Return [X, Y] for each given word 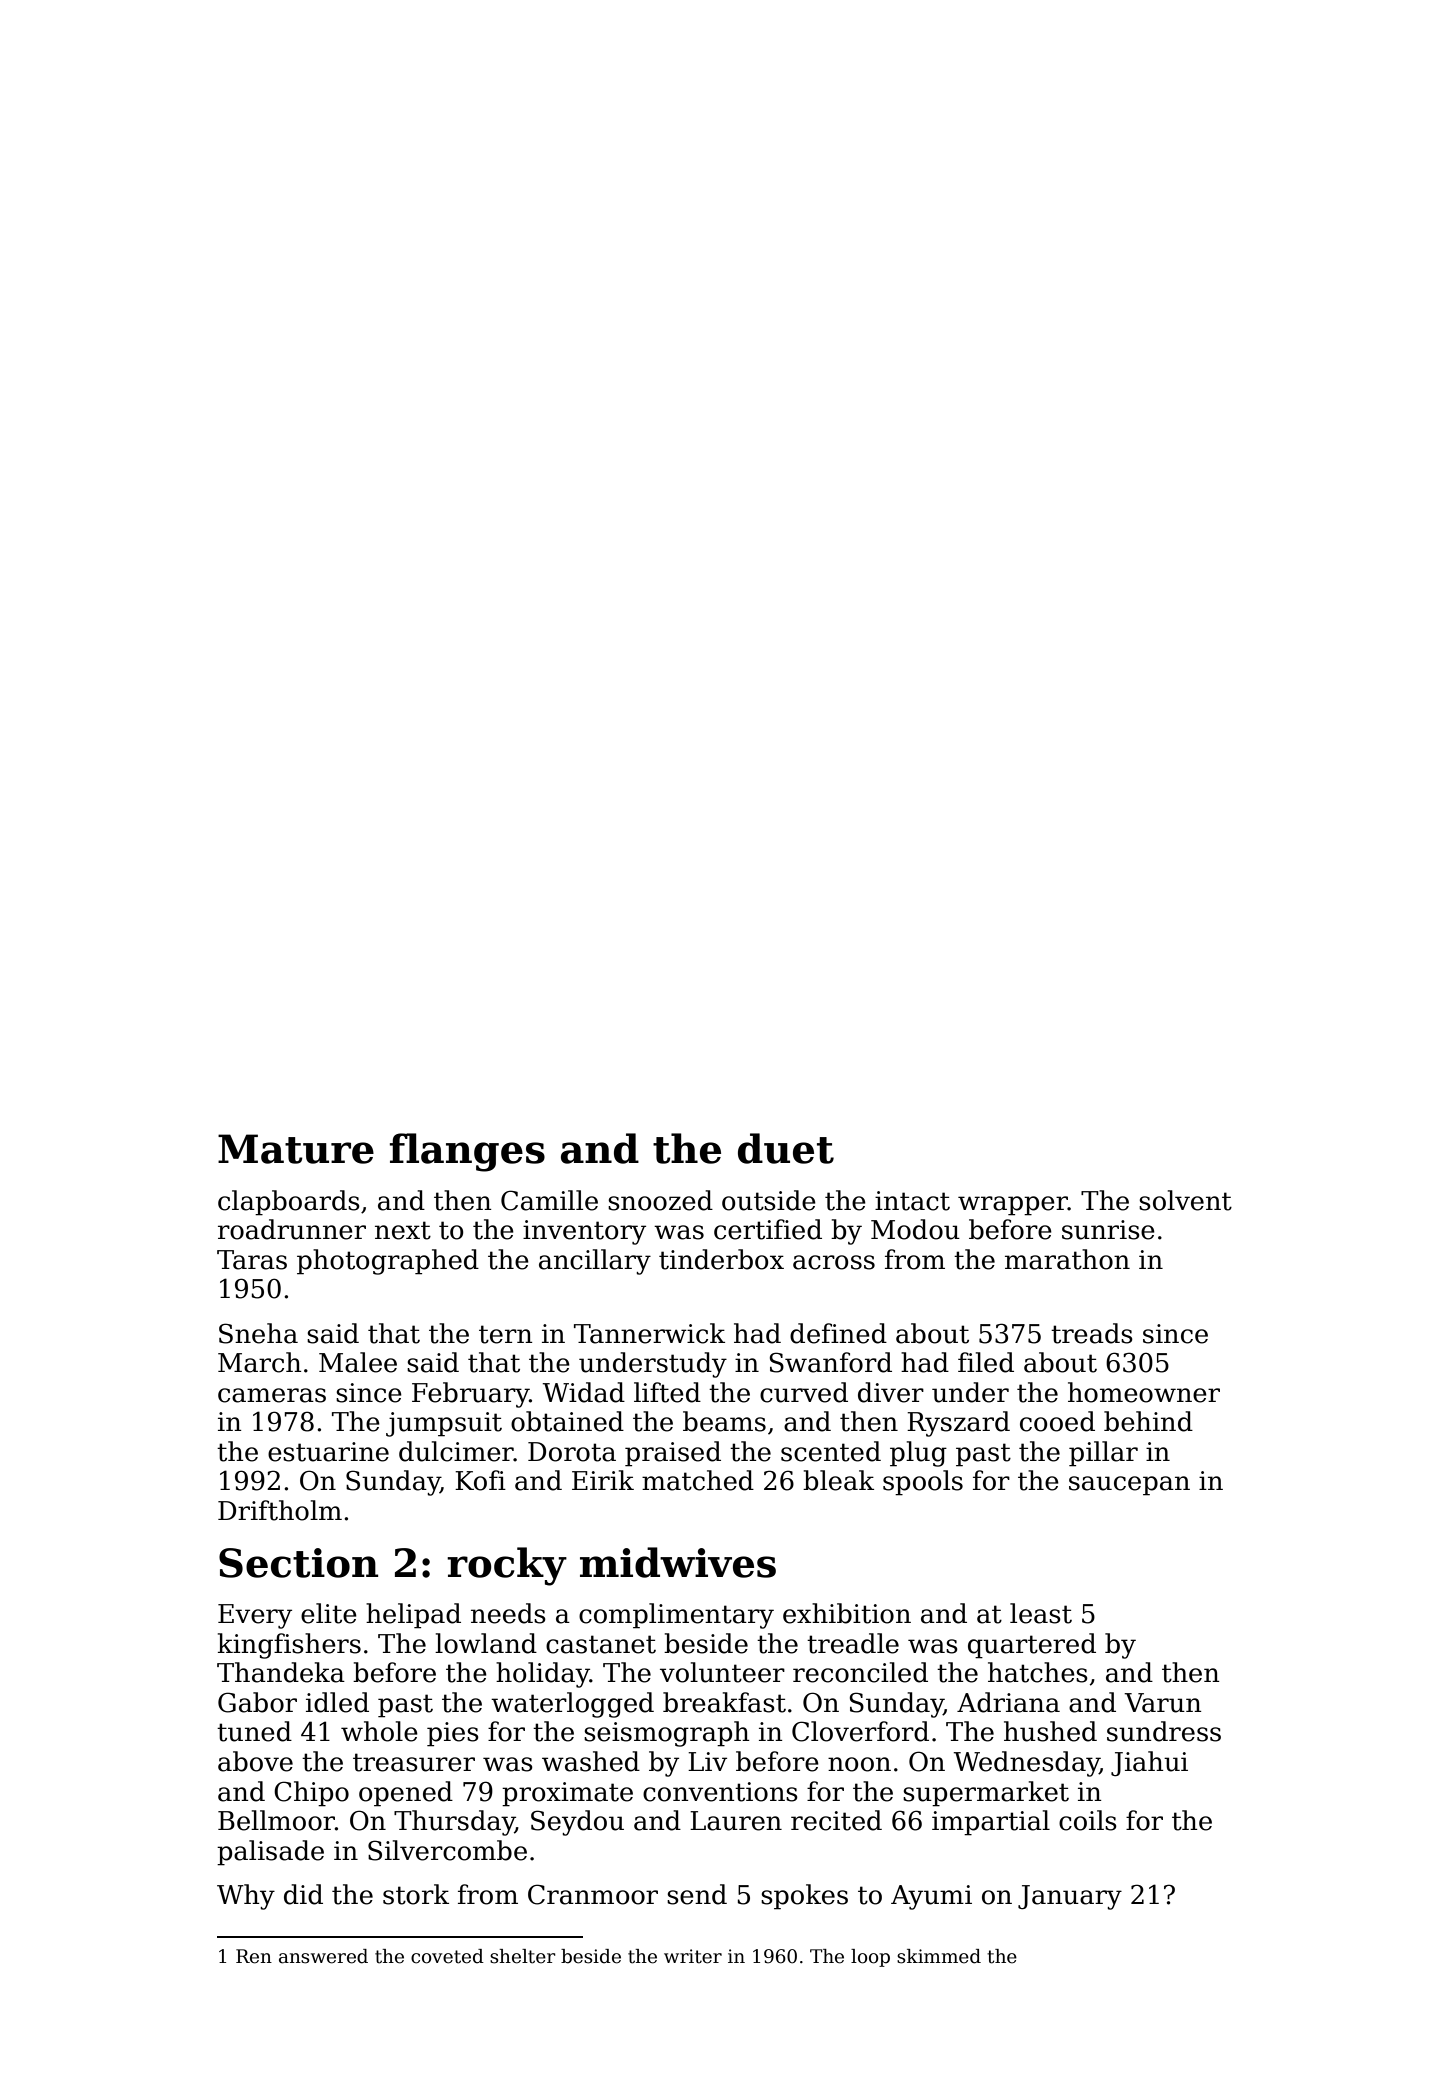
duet [786, 1148]
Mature [296, 1149]
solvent [1185, 1200]
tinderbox [721, 1259]
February [470, 1395]
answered [323, 1956]
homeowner [1144, 1392]
